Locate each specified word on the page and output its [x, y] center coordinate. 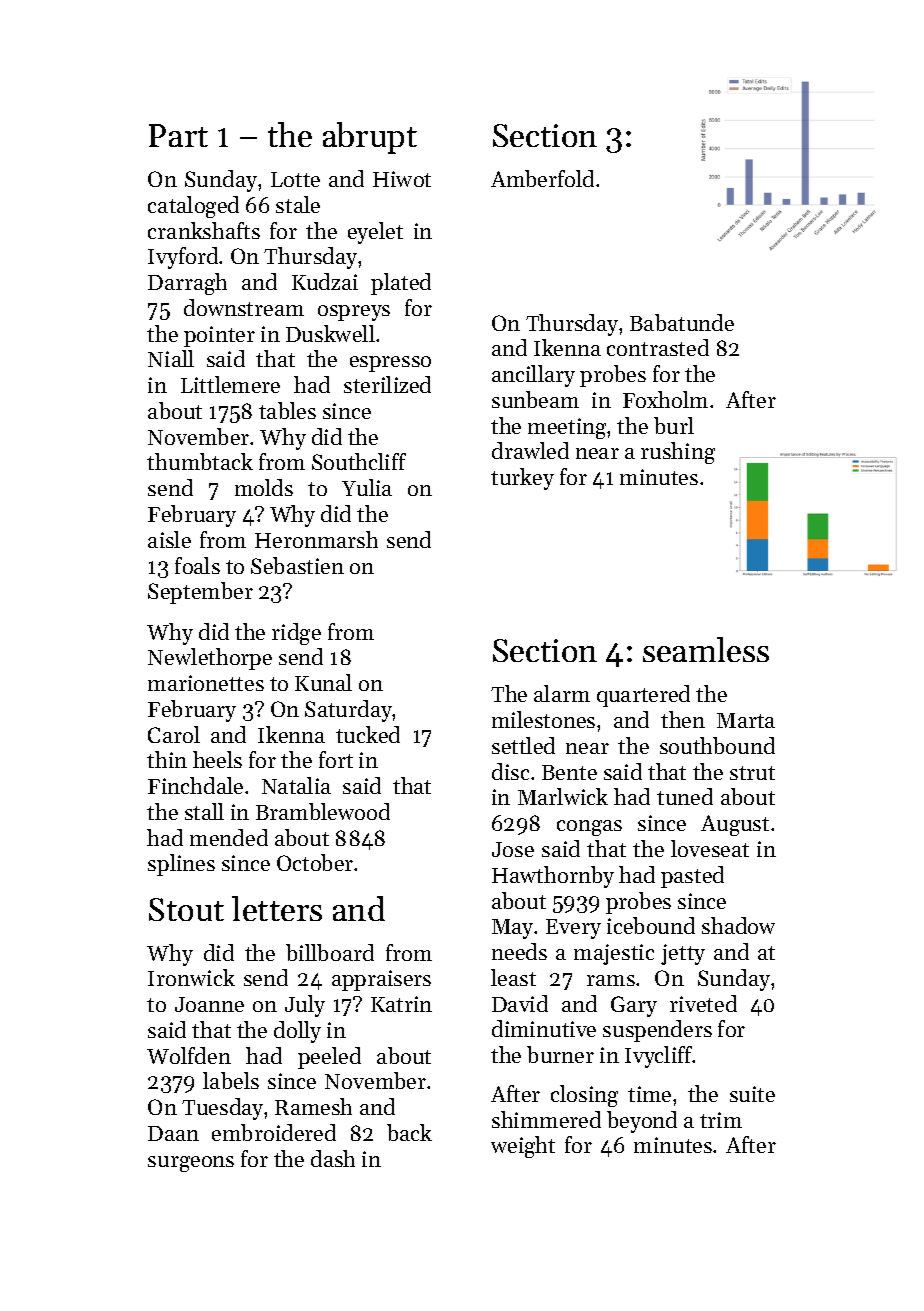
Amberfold [542, 178]
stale [298, 204]
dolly [297, 1032]
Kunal [323, 682]
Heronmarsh [316, 539]
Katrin [401, 1004]
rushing [678, 453]
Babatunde [682, 322]
